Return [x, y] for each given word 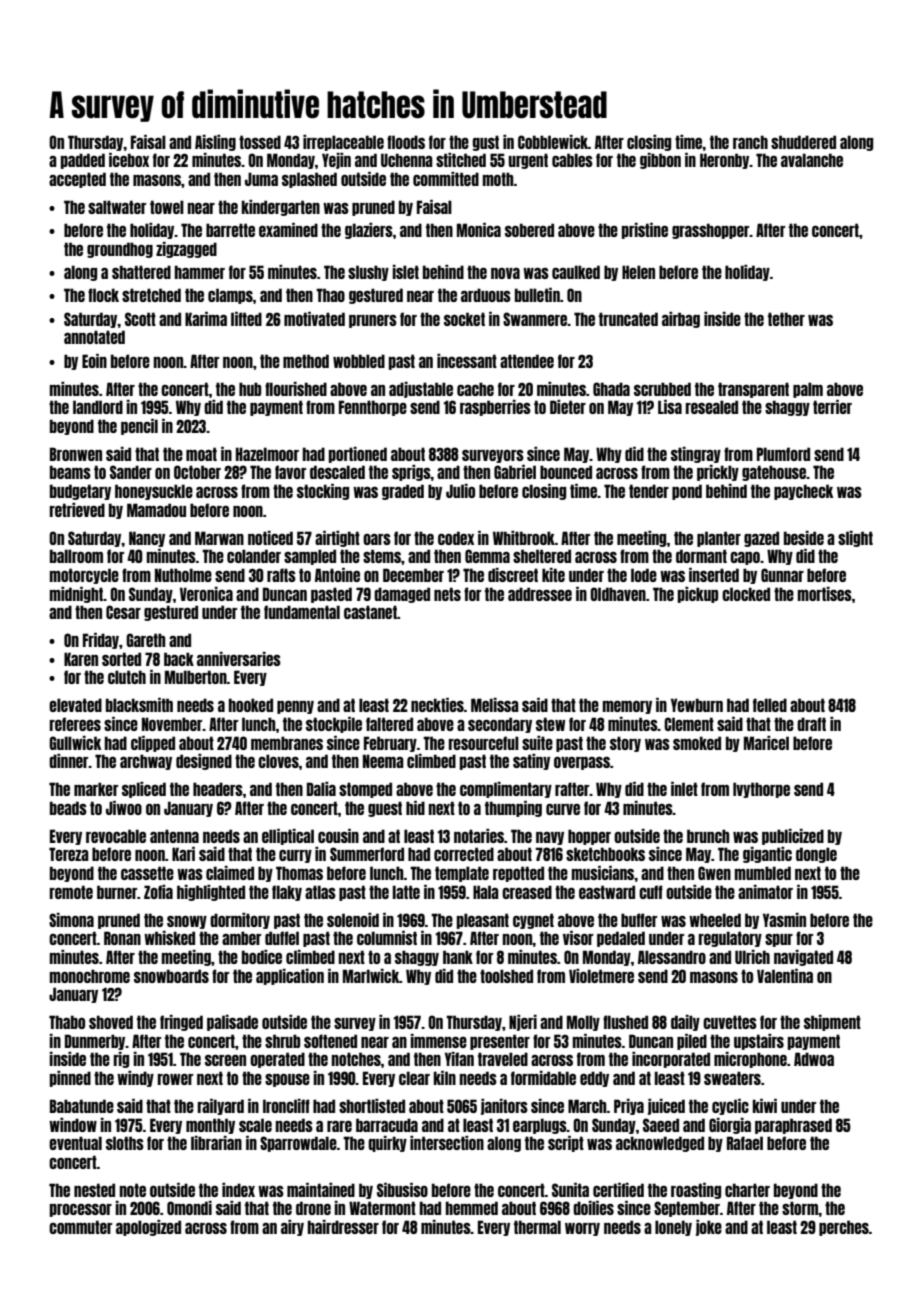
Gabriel [515, 472]
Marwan [219, 538]
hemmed [472, 1208]
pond [687, 492]
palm [808, 390]
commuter [80, 1227]
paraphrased [793, 1126]
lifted [246, 319]
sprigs [411, 473]
